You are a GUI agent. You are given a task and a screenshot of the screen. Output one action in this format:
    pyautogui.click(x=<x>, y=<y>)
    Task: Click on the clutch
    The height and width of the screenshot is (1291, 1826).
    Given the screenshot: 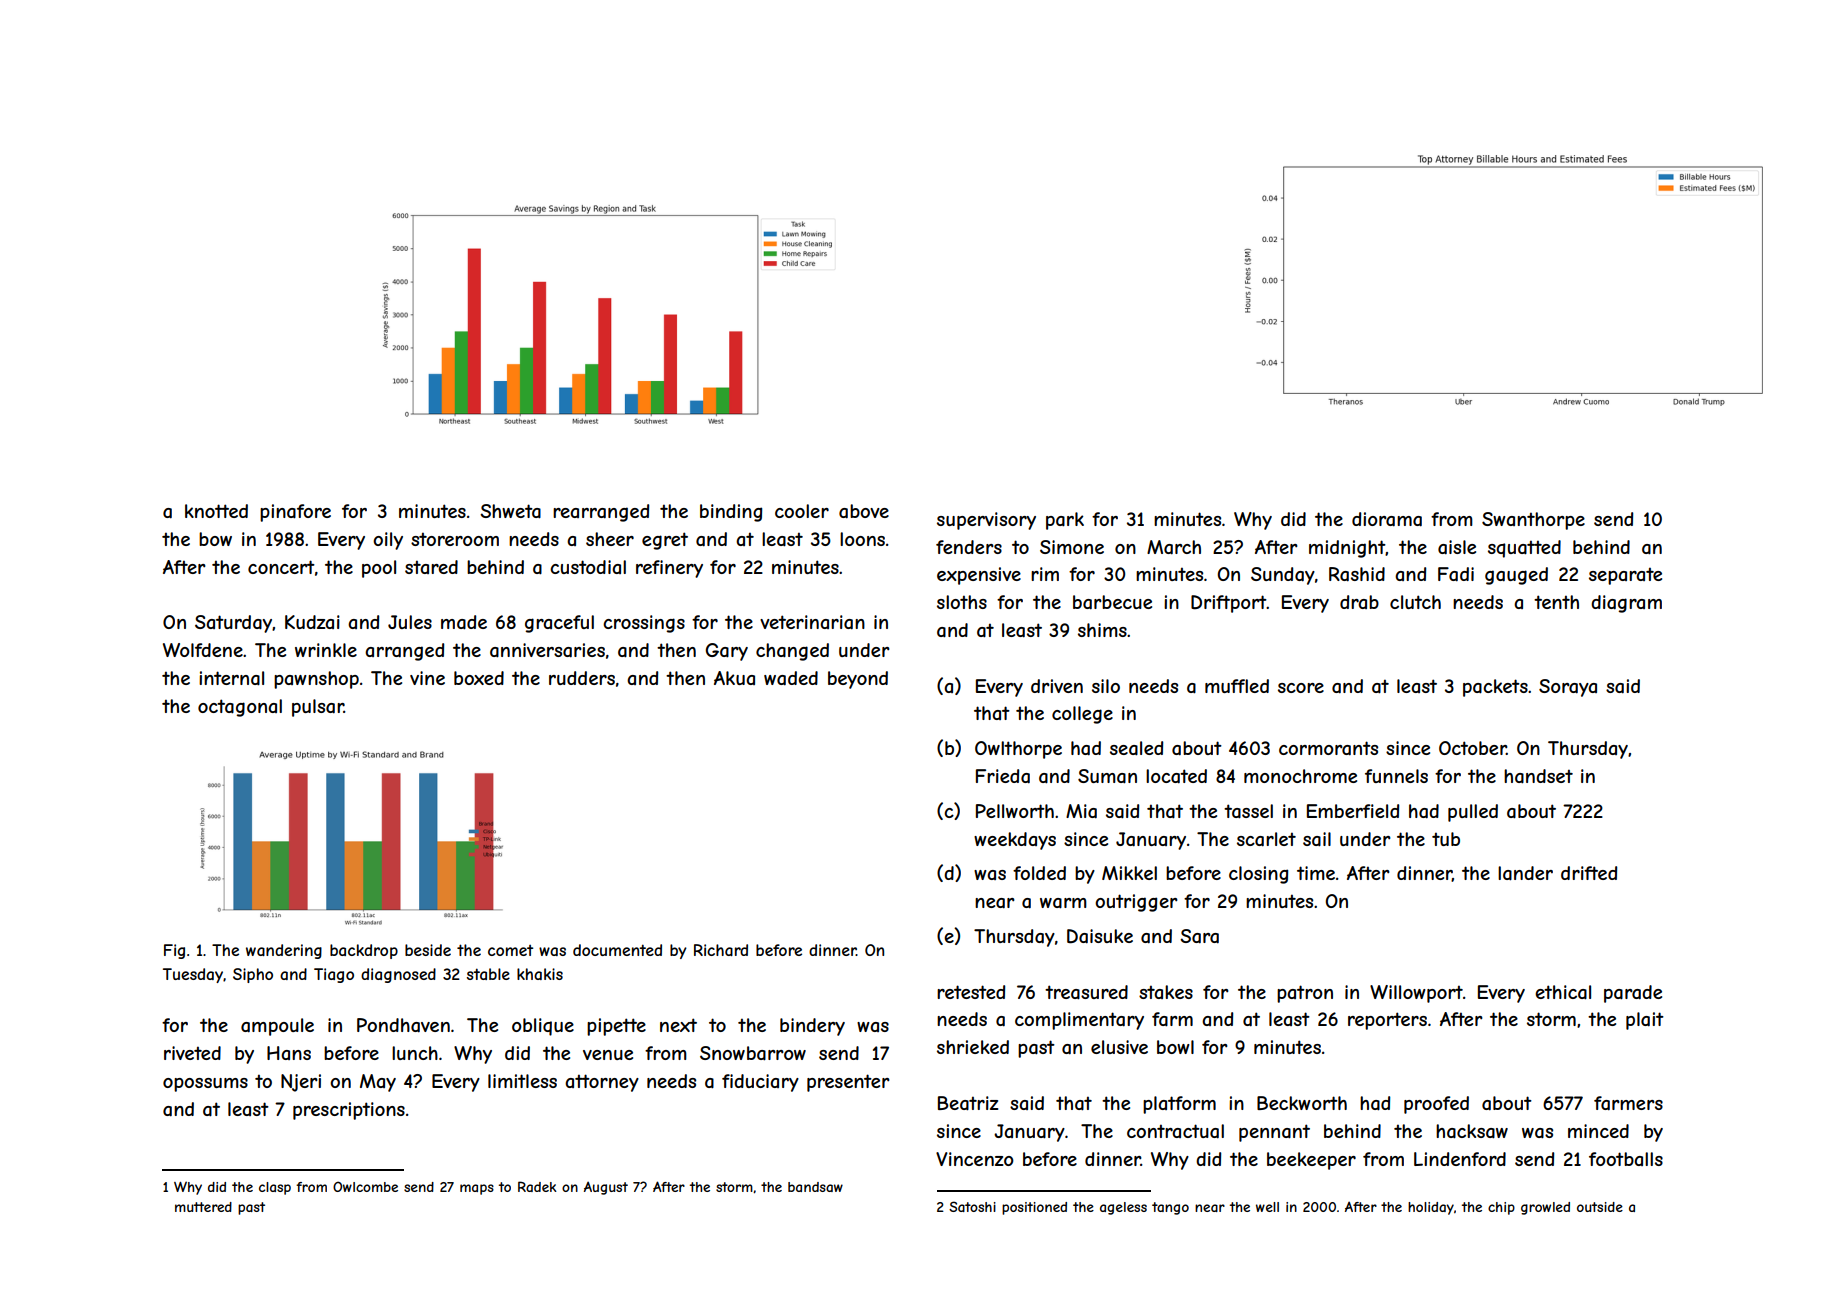 What is the action you would take?
    pyautogui.click(x=1415, y=602)
